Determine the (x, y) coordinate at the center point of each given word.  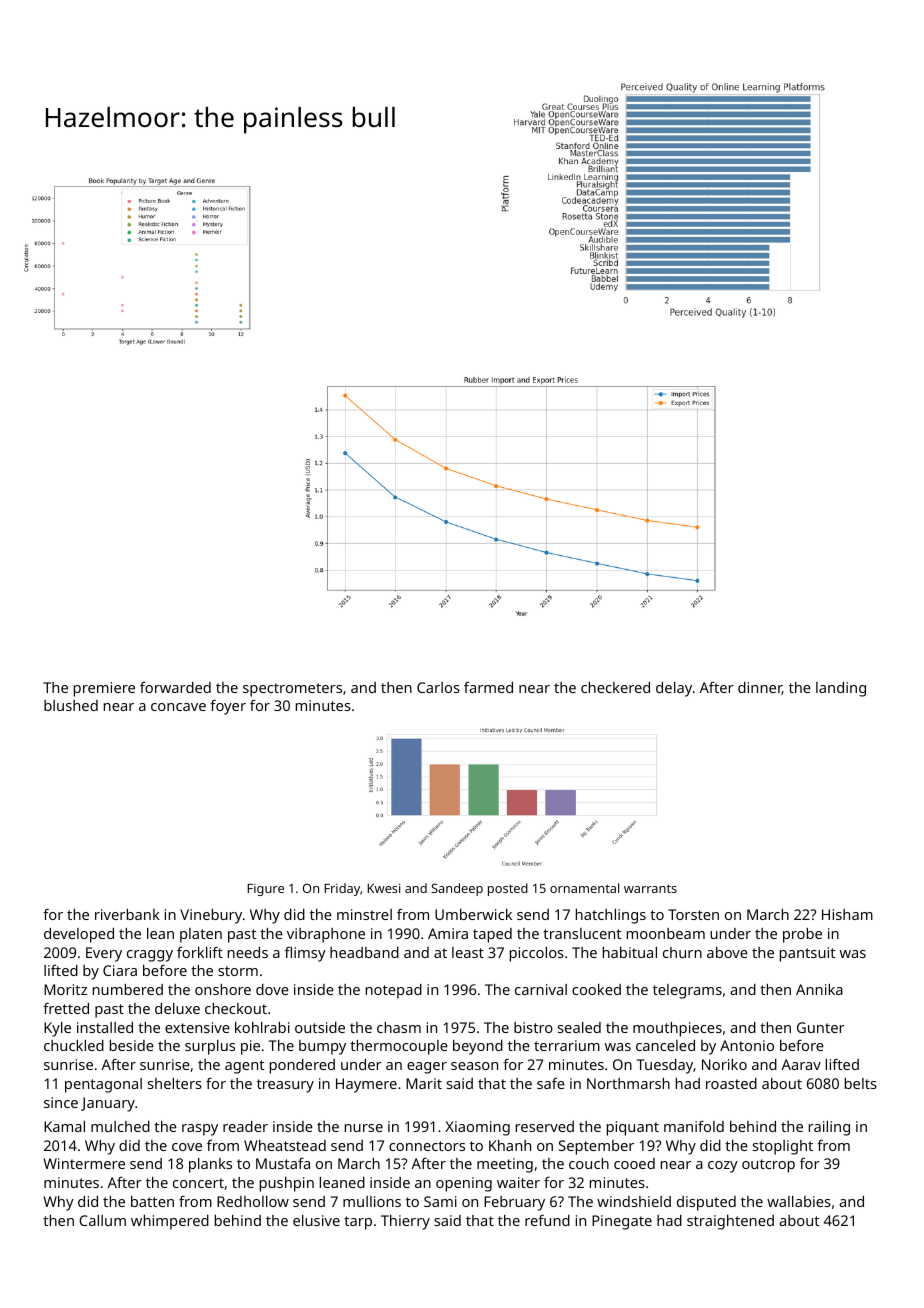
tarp (358, 1223)
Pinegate (622, 1222)
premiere (104, 689)
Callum (102, 1220)
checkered (615, 687)
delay (674, 689)
